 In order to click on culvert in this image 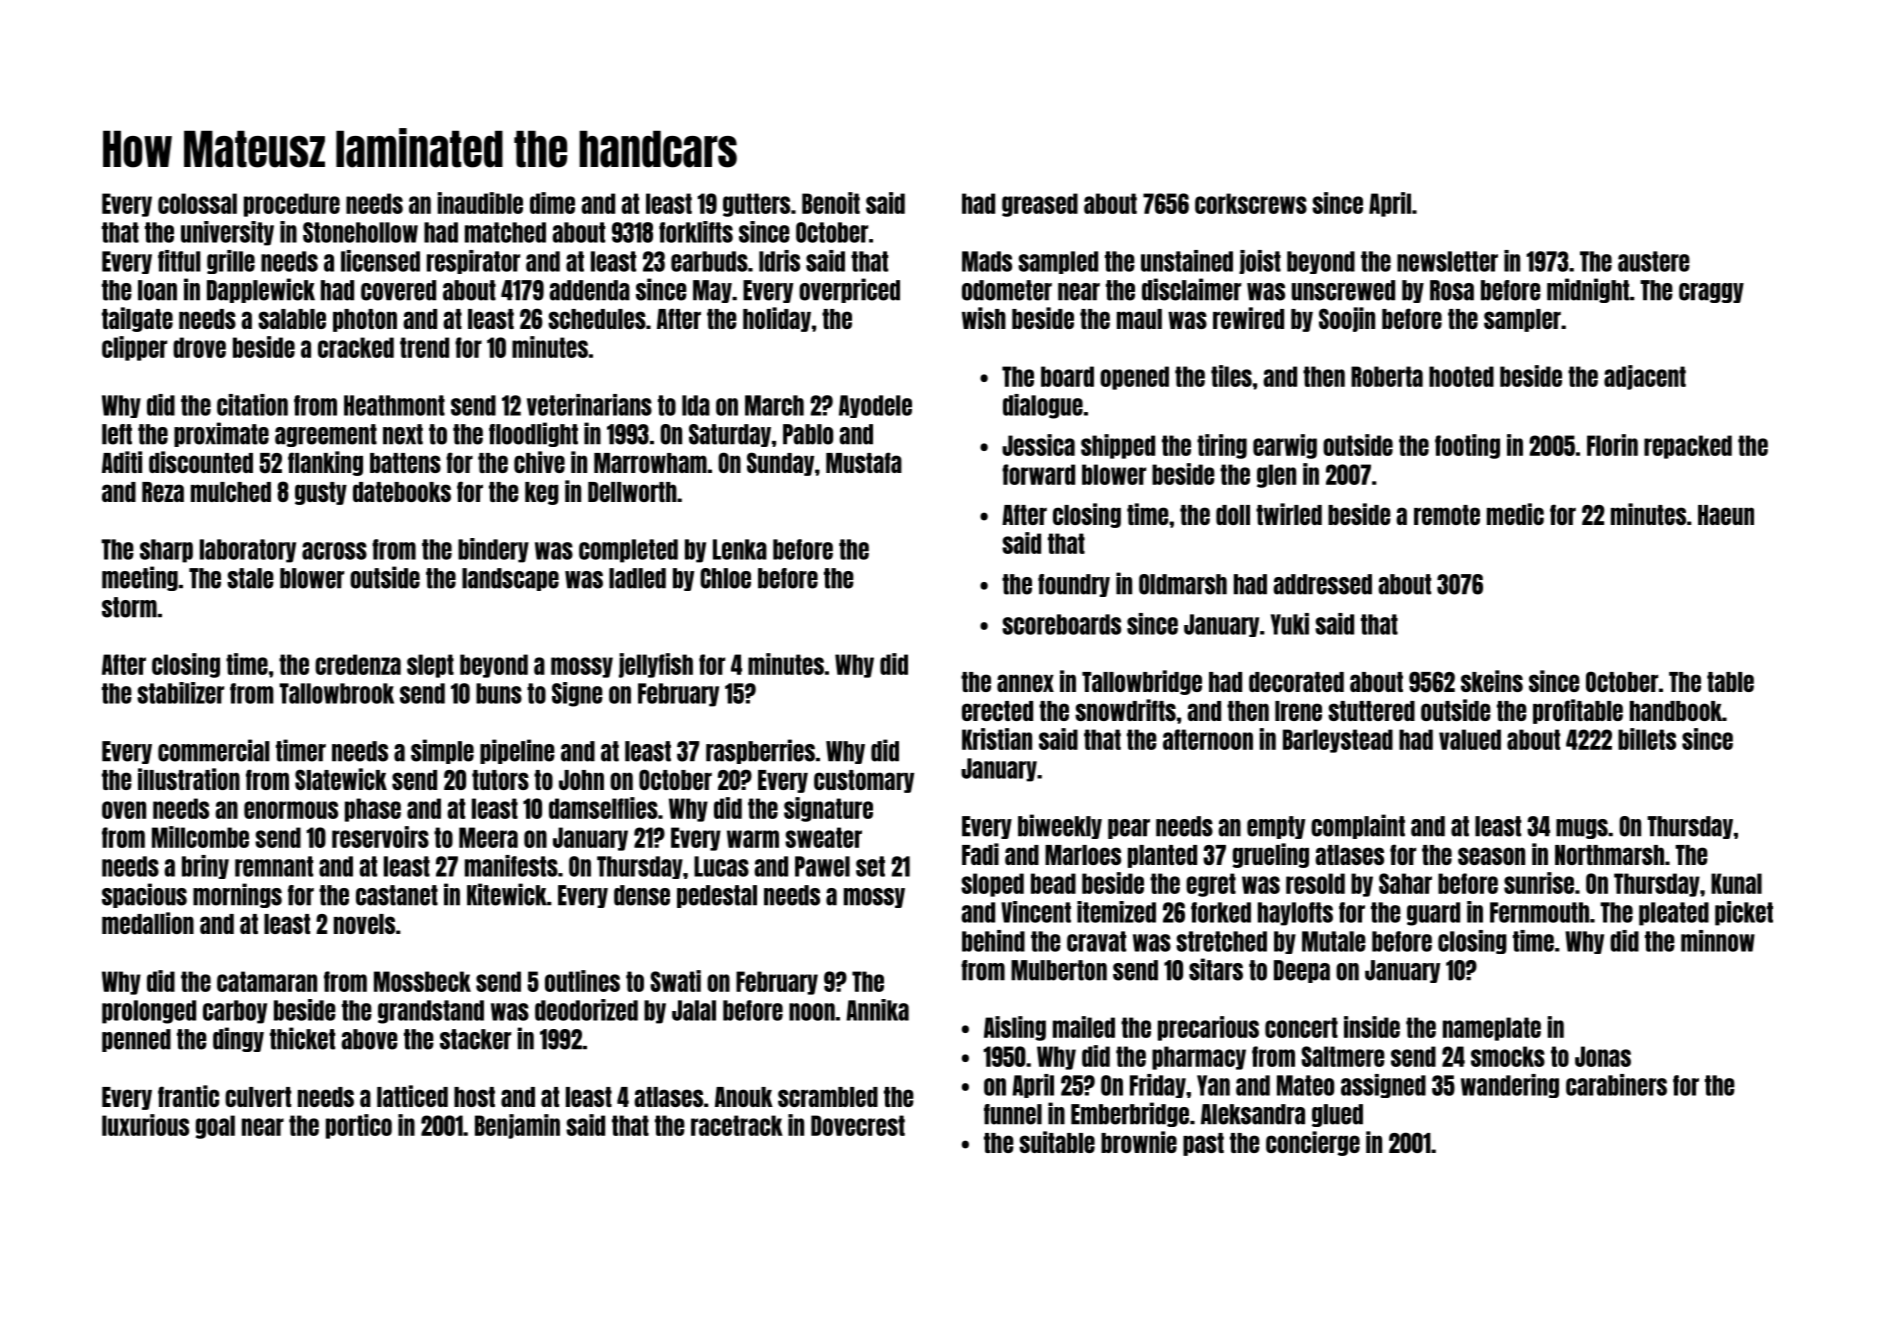, I will do `click(258, 1097)`.
